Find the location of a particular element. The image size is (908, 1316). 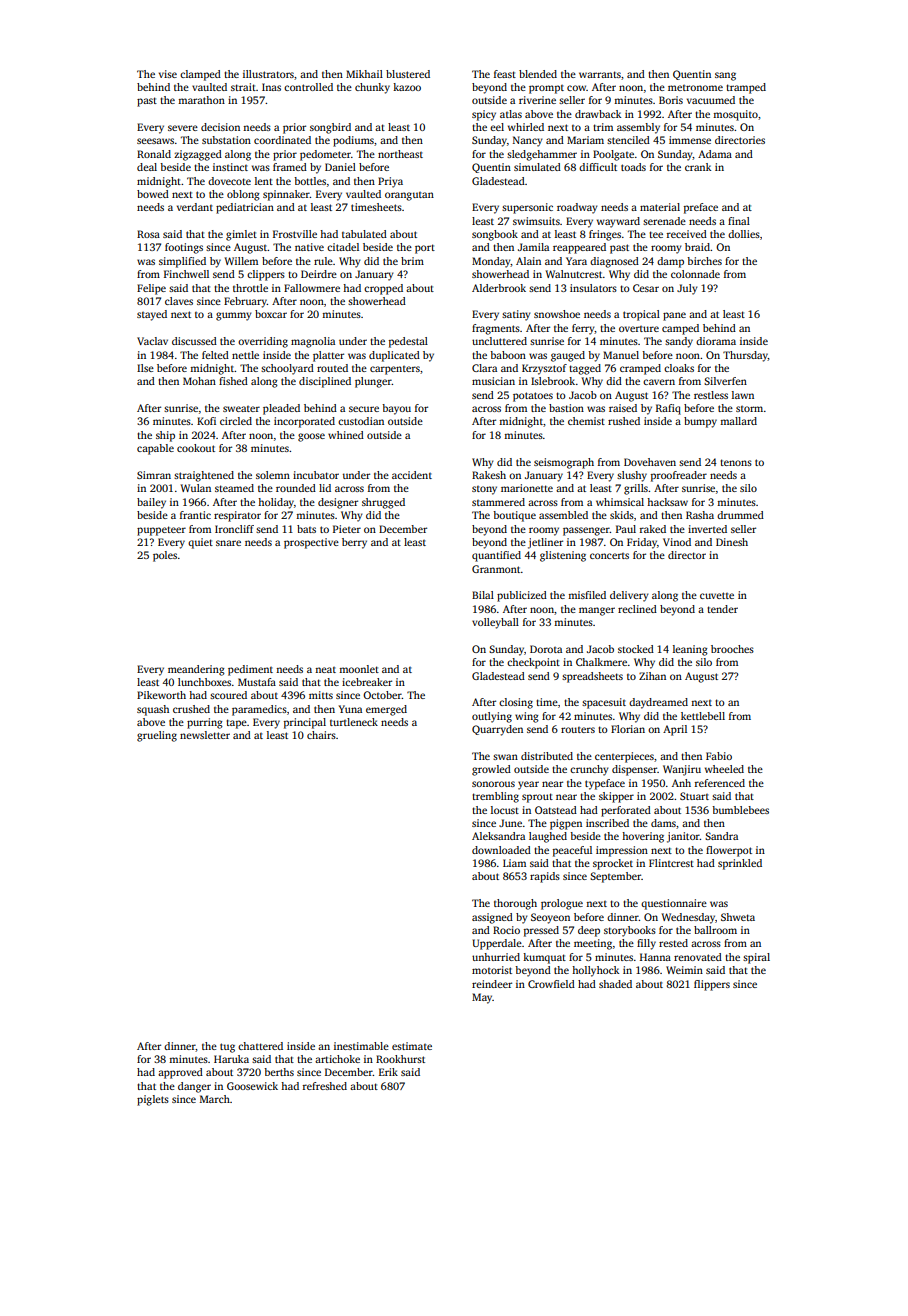

daydreamed is located at coordinates (658, 703).
